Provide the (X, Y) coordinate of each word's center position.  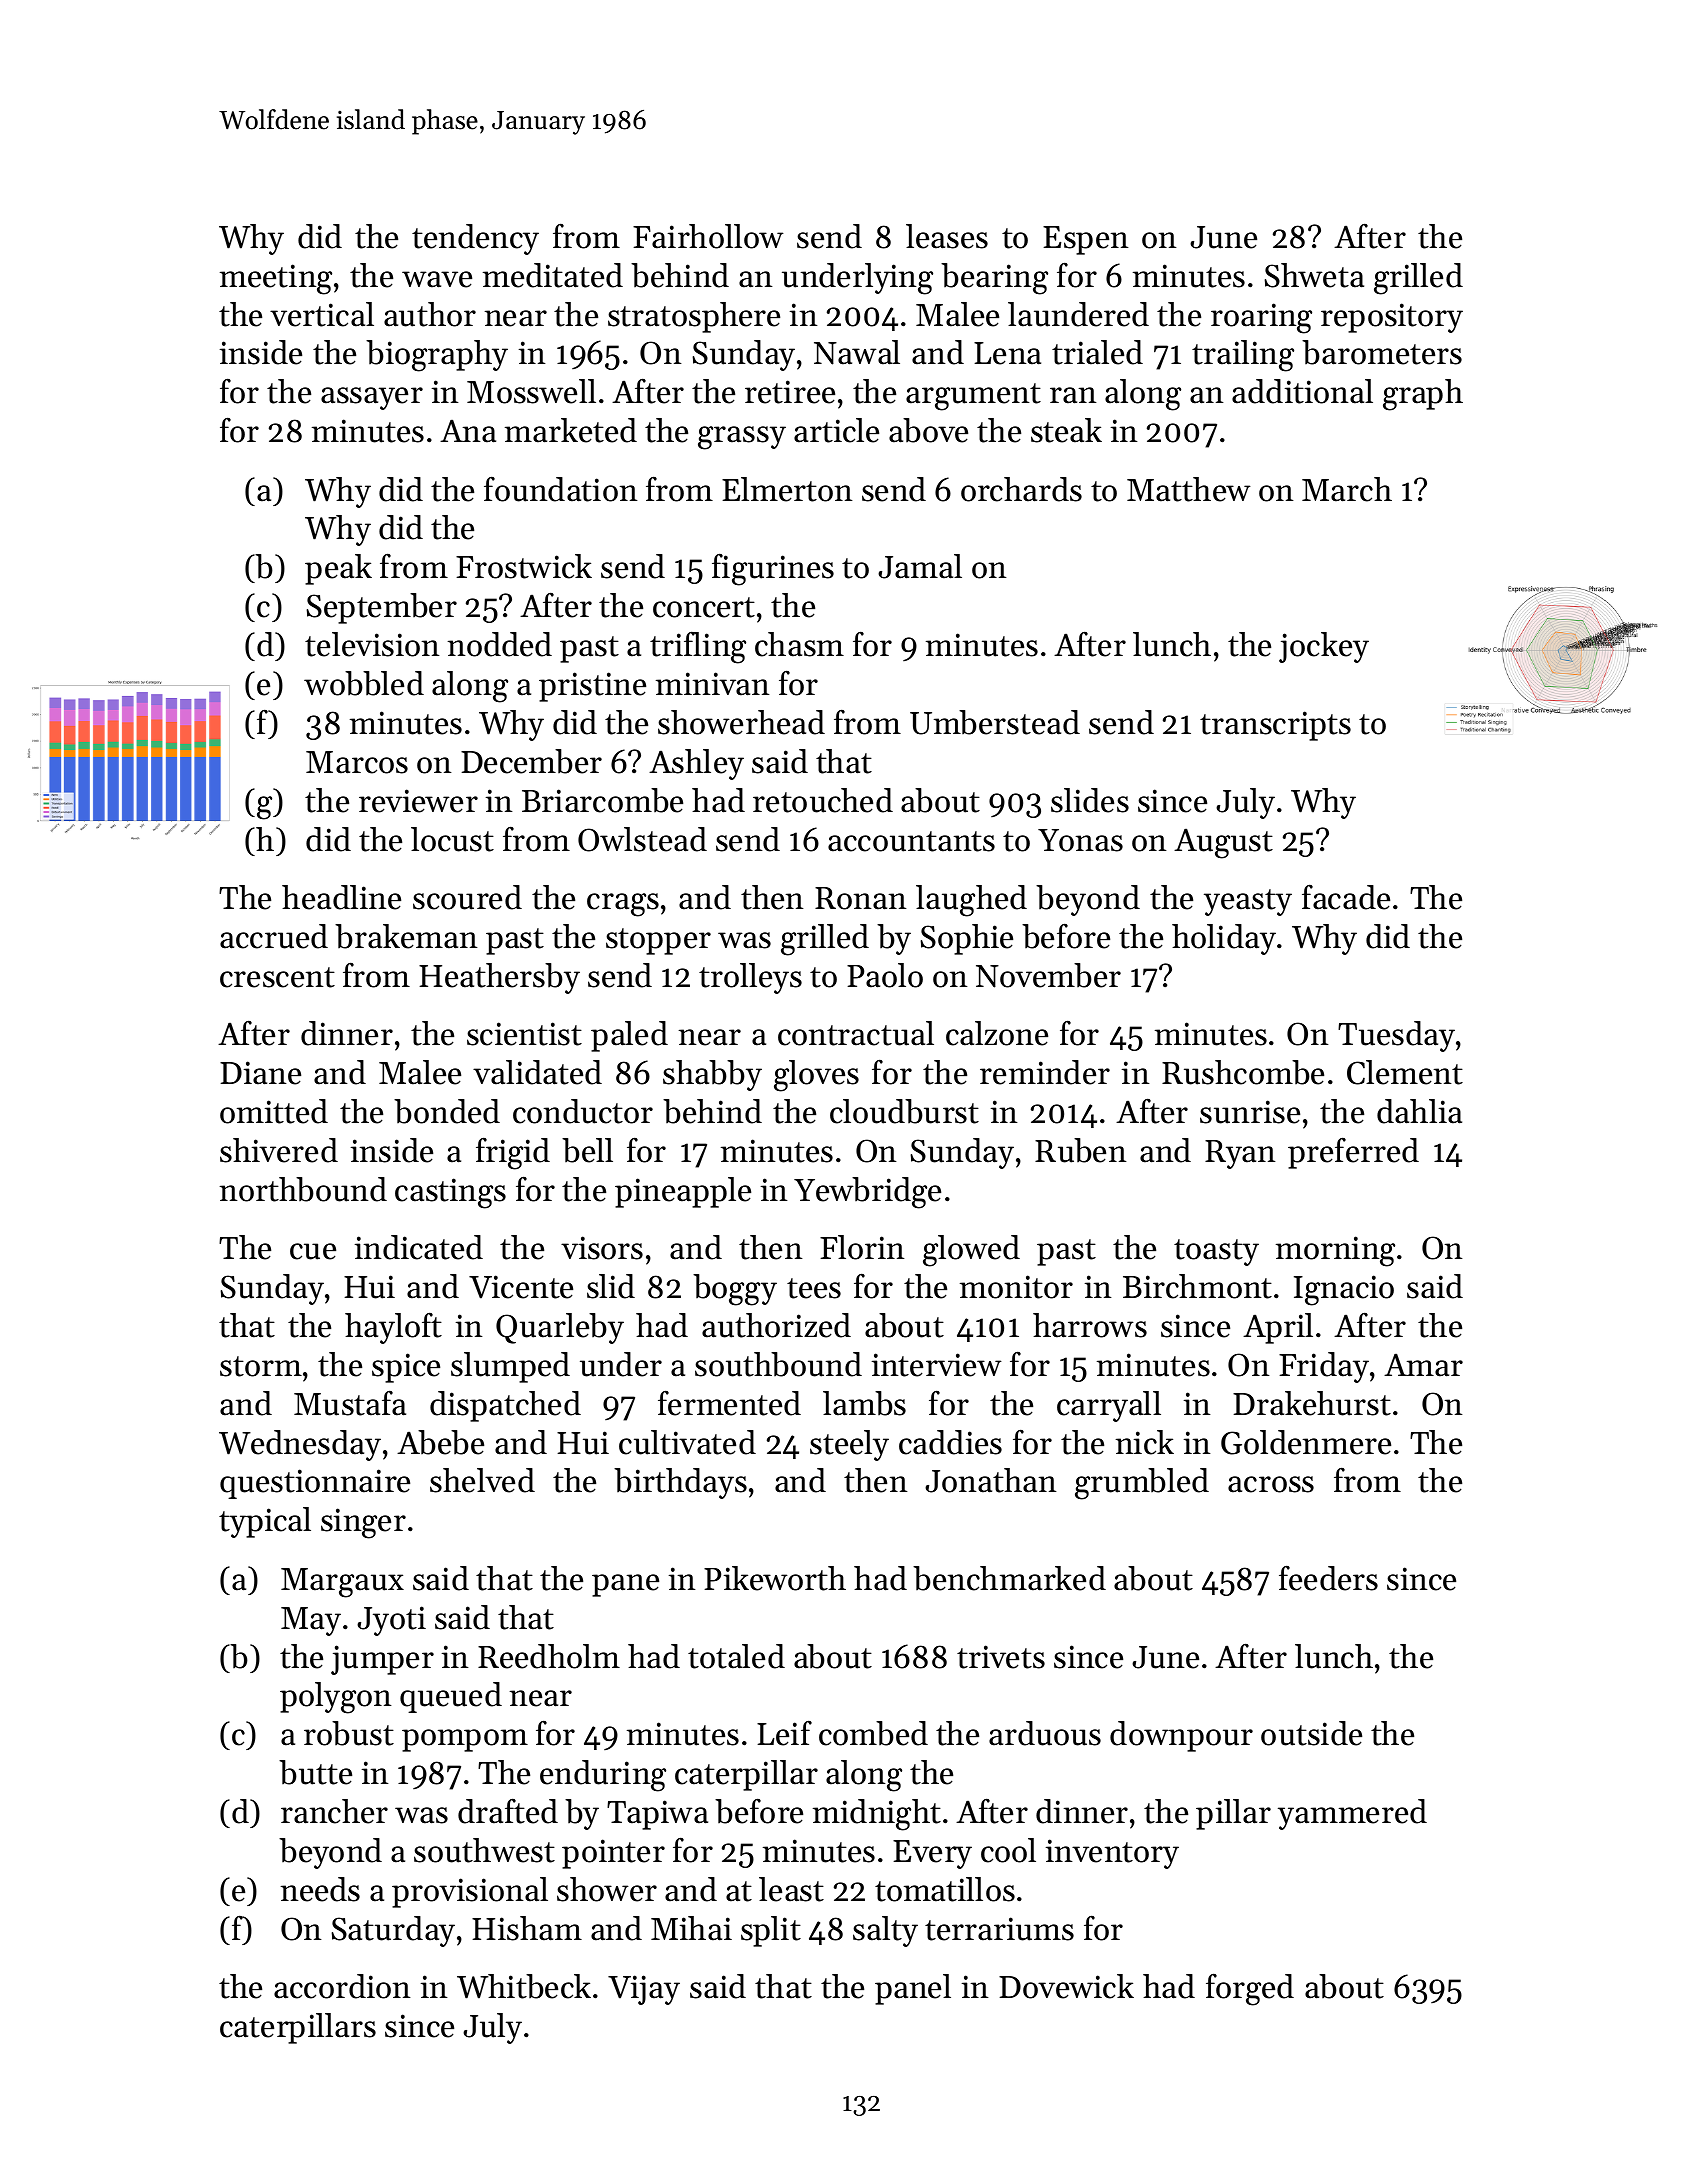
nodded (500, 644)
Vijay (644, 1990)
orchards (1021, 489)
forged (1250, 1989)
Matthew (1189, 489)
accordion (342, 1986)
